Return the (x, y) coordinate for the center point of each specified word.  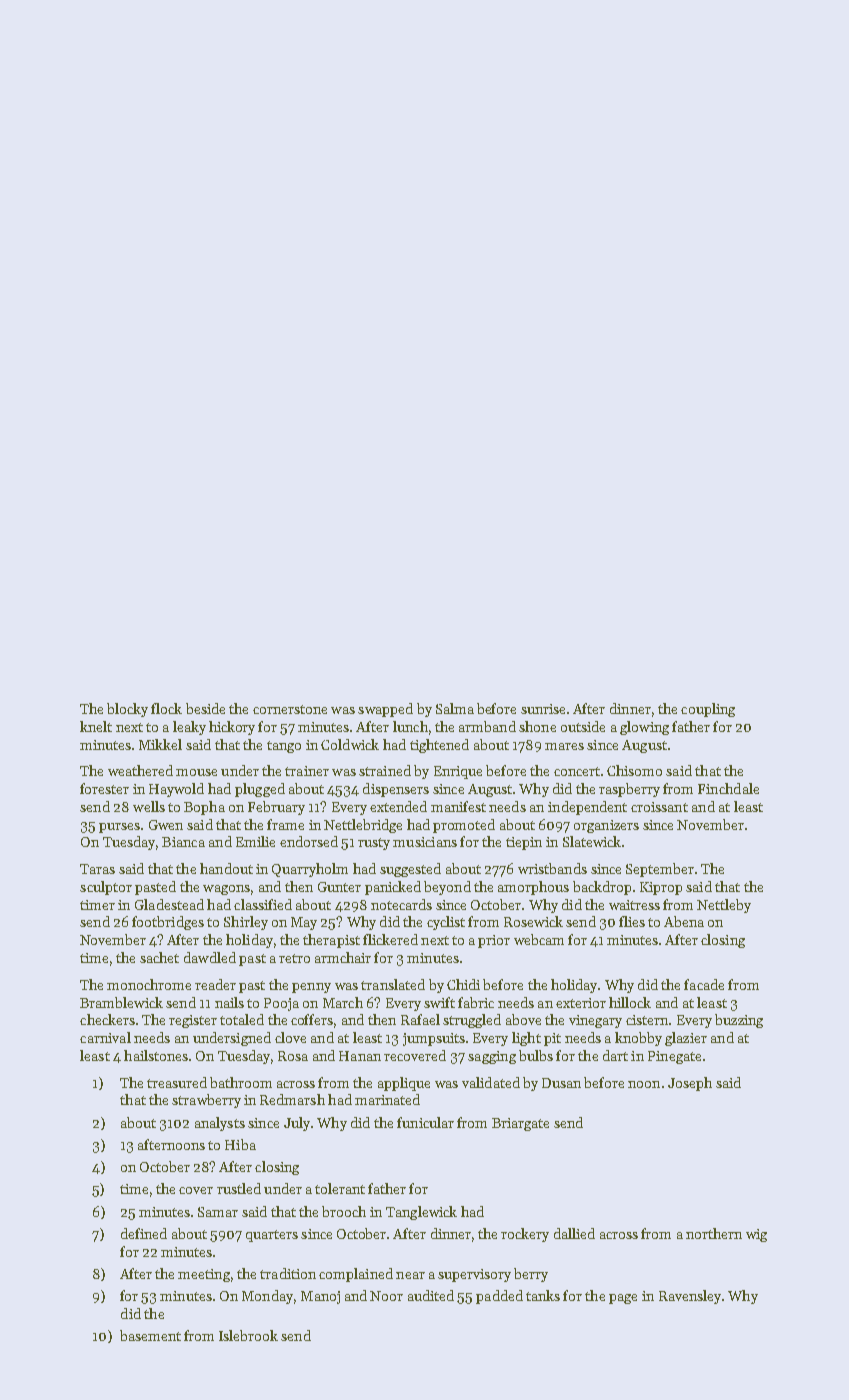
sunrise (543, 709)
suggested (410, 870)
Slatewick (592, 841)
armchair (343, 957)
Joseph (690, 1084)
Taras (97, 869)
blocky (127, 710)
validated (491, 1082)
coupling (708, 710)
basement (150, 1335)
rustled (239, 1188)
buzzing (739, 1021)
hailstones (156, 1055)
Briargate (520, 1124)
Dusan (561, 1083)
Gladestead (169, 904)
